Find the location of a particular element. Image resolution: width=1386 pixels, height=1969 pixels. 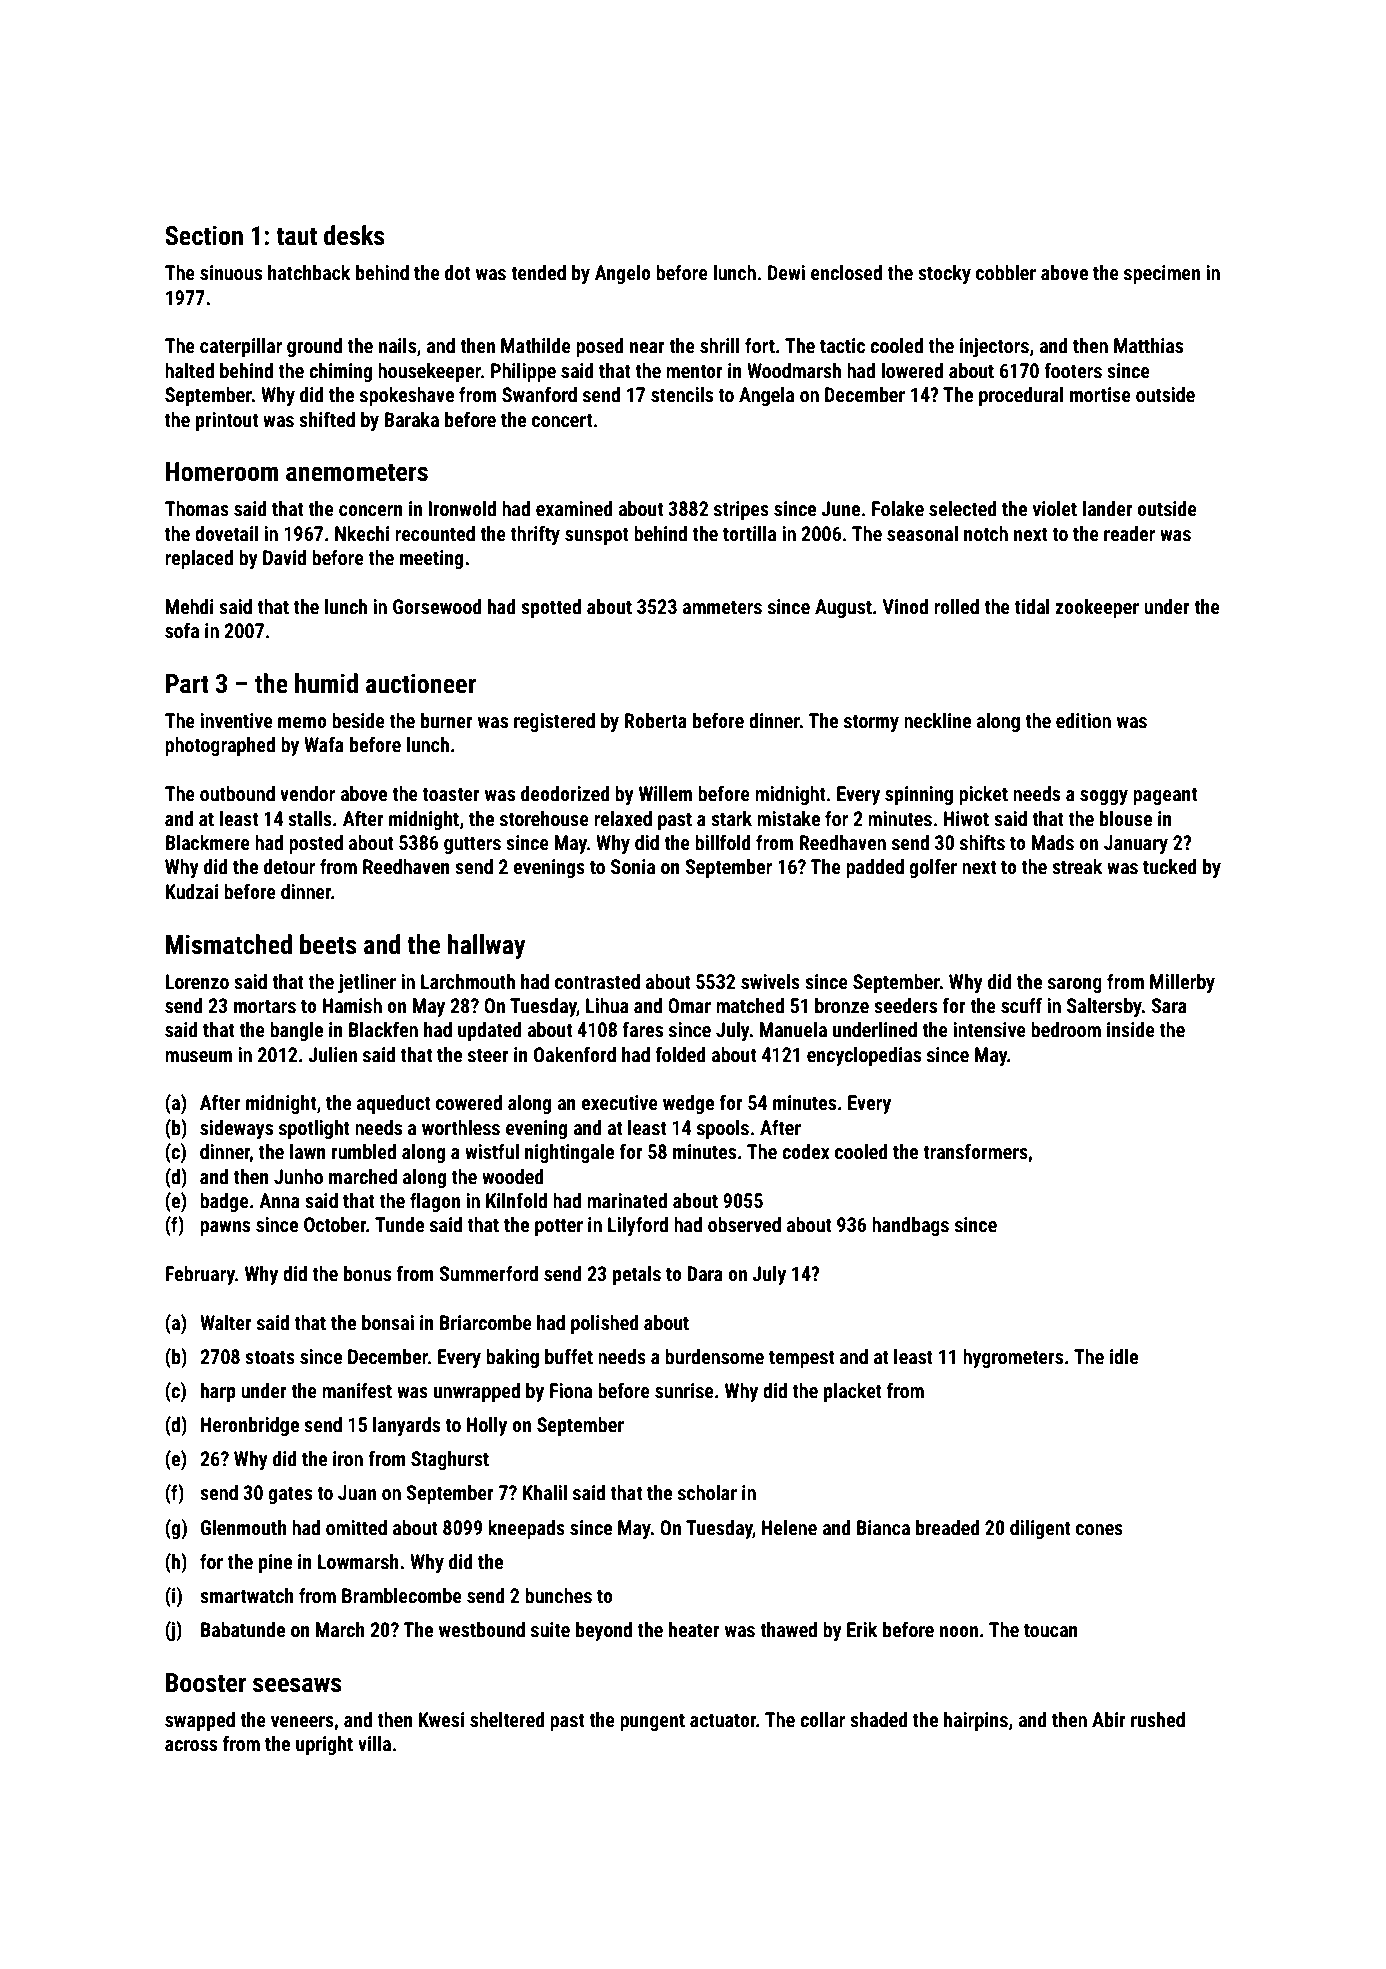

mortars is located at coordinates (265, 1006).
